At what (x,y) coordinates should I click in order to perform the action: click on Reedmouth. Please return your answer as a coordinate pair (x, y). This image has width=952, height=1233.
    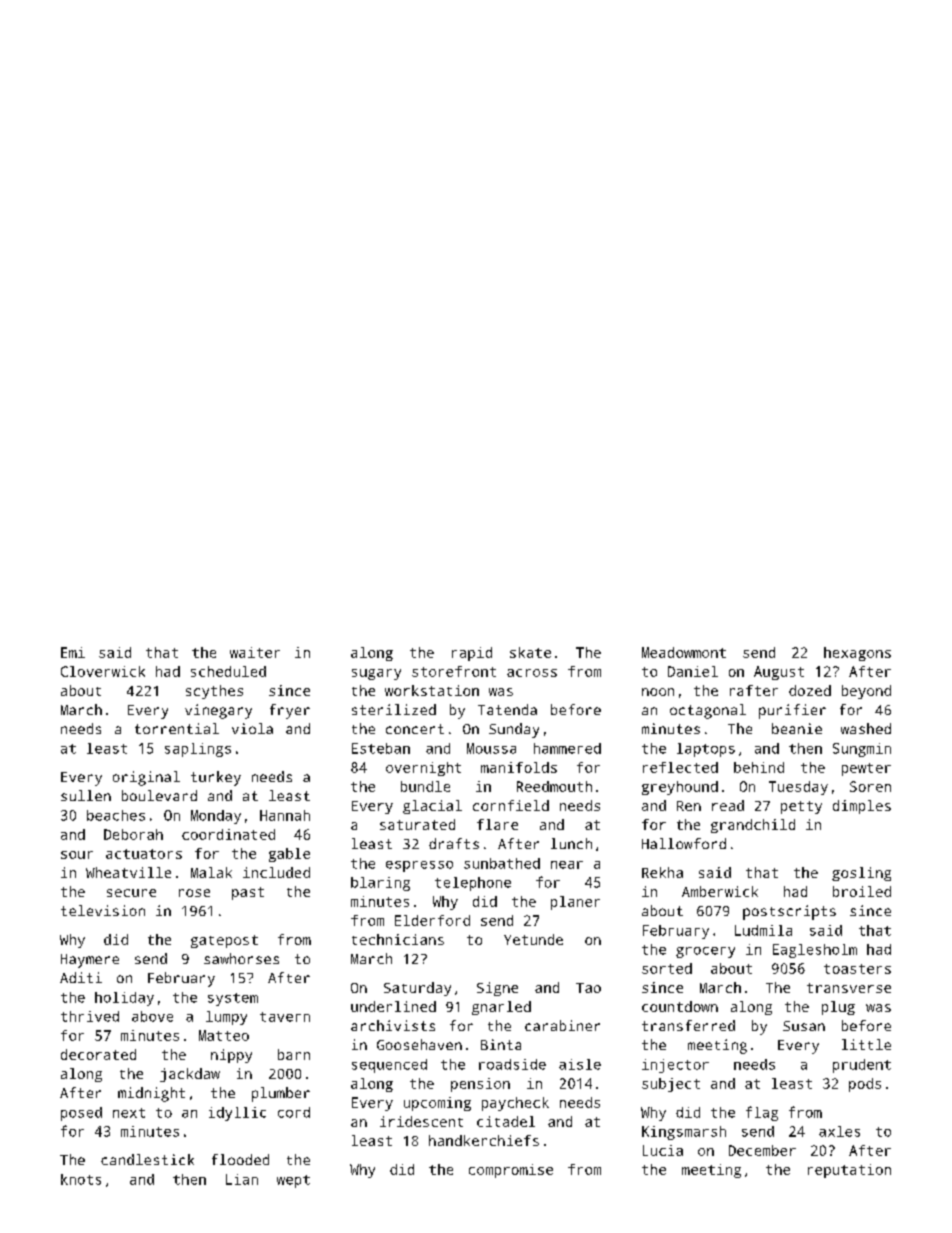
    Looking at the image, I should click on (554, 786).
